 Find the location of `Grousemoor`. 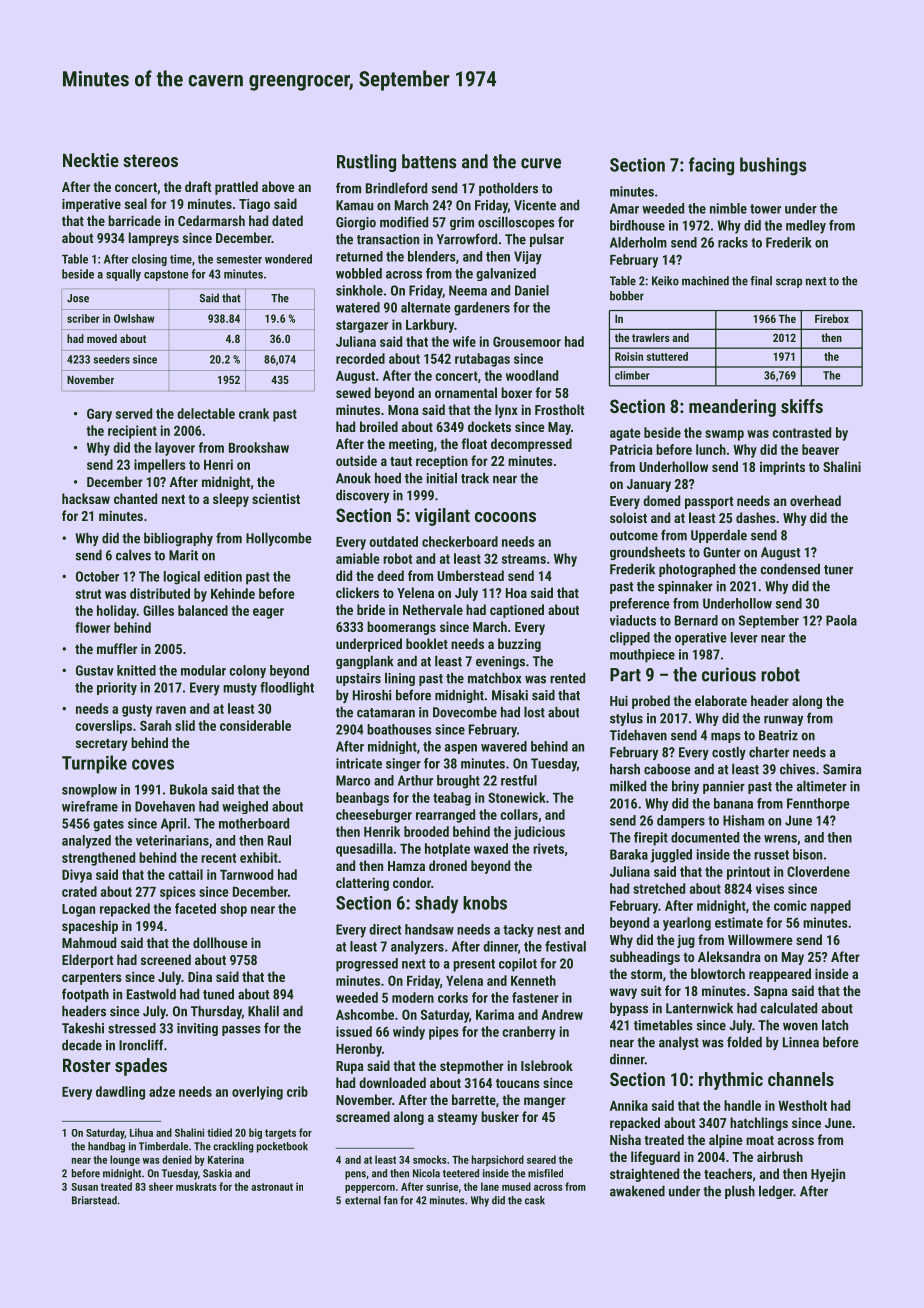

Grousemoor is located at coordinates (527, 341).
